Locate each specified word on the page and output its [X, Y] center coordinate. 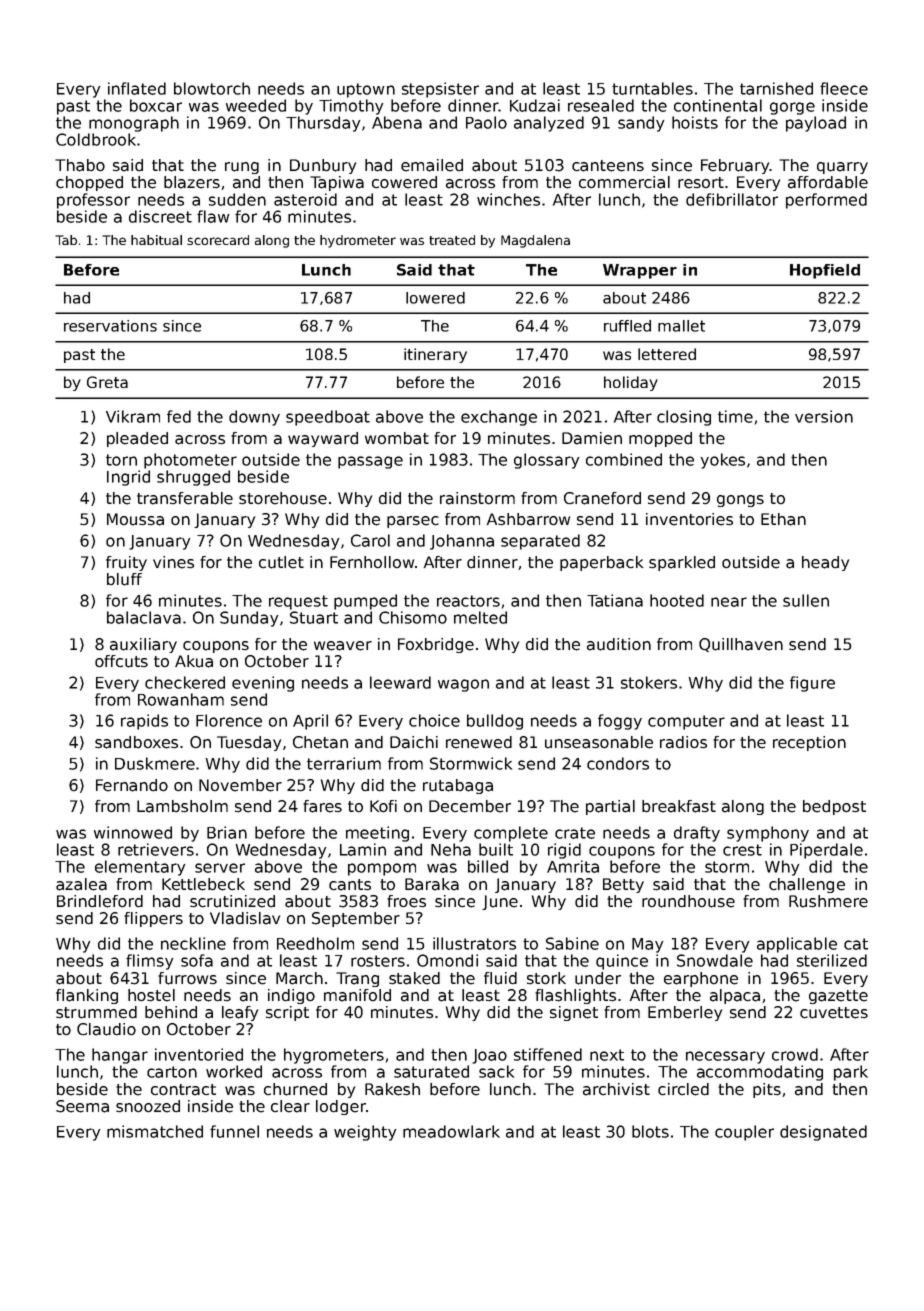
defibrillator [732, 199]
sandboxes [136, 742]
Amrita [573, 866]
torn [121, 460]
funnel [234, 1131]
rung [242, 168]
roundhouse [688, 901]
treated [452, 240]
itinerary [435, 355]
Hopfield [825, 271]
